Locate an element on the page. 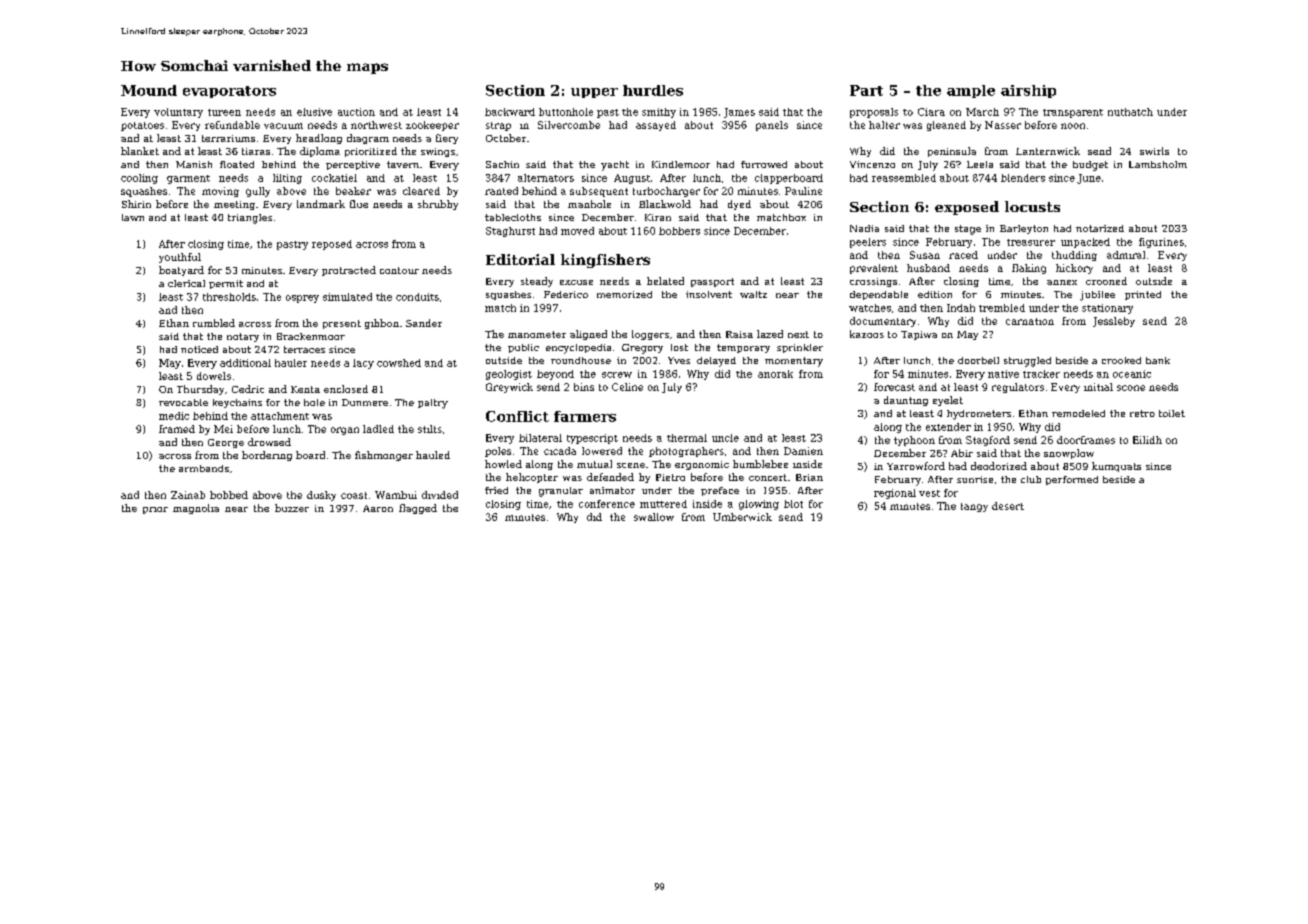  reposed is located at coordinates (332, 245).
